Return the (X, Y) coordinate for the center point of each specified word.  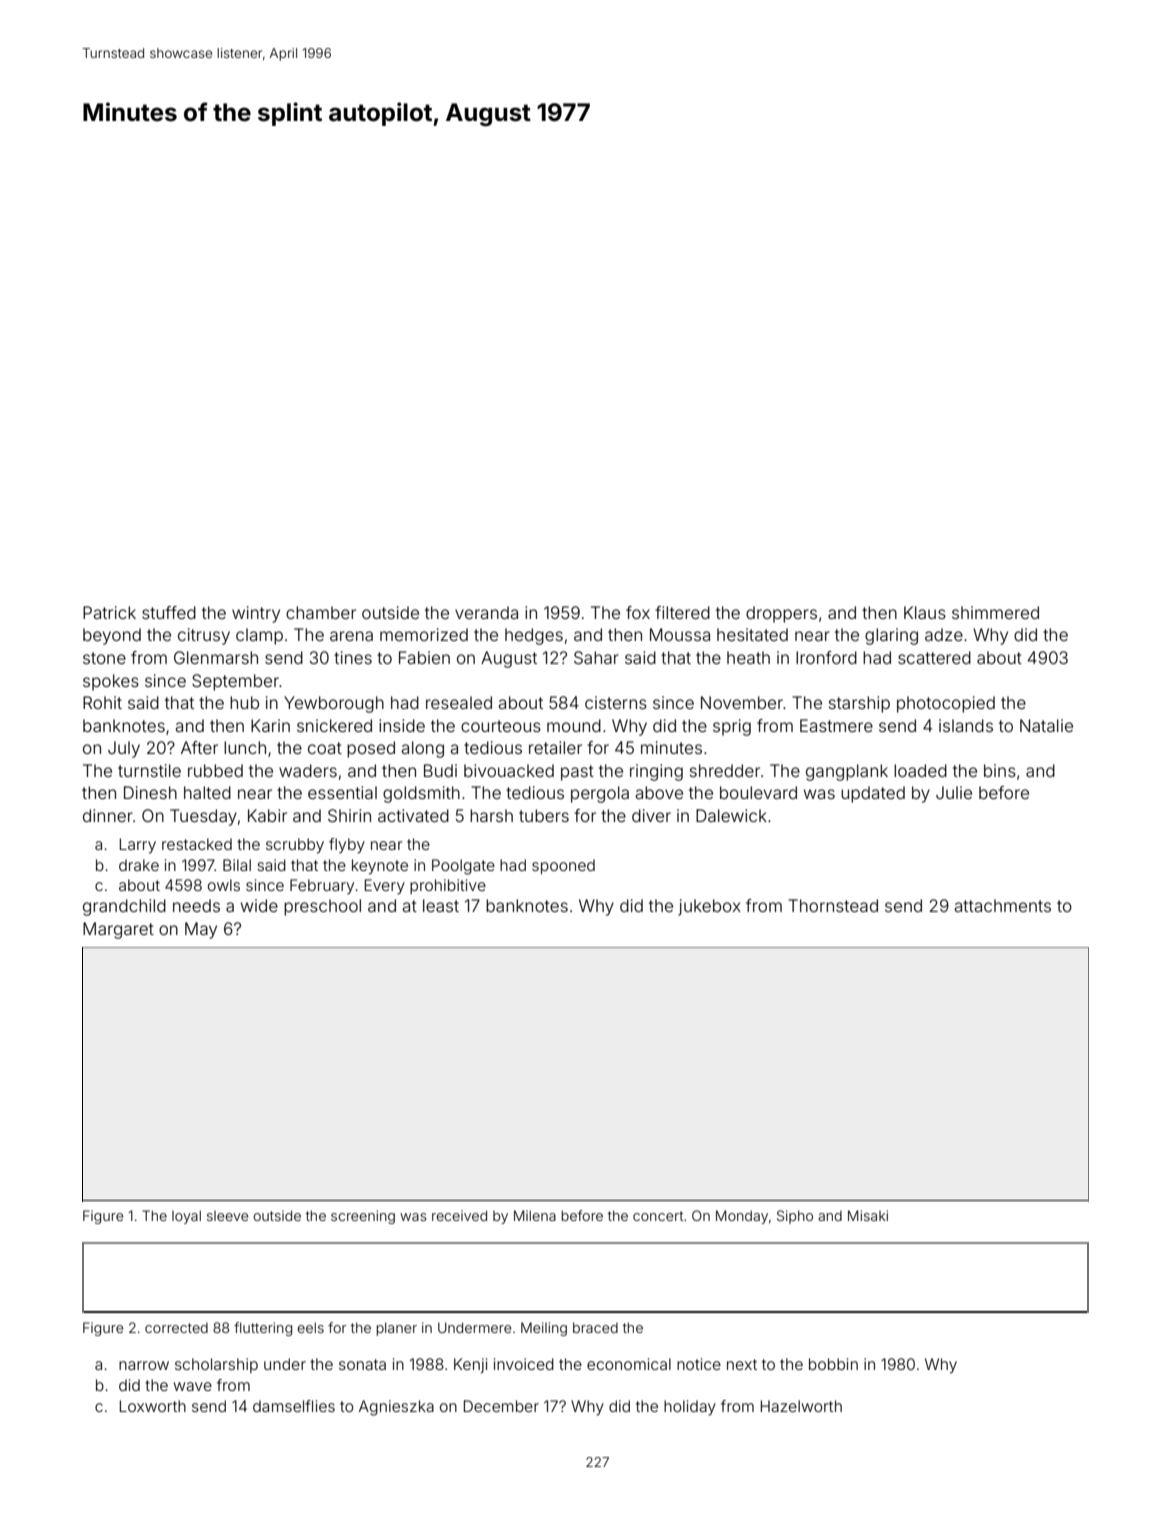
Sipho (795, 1217)
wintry (256, 614)
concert (658, 1216)
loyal (186, 1217)
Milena (535, 1215)
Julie (954, 792)
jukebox (709, 907)
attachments (1002, 905)
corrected (176, 1328)
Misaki (868, 1215)
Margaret (118, 930)
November (742, 702)
